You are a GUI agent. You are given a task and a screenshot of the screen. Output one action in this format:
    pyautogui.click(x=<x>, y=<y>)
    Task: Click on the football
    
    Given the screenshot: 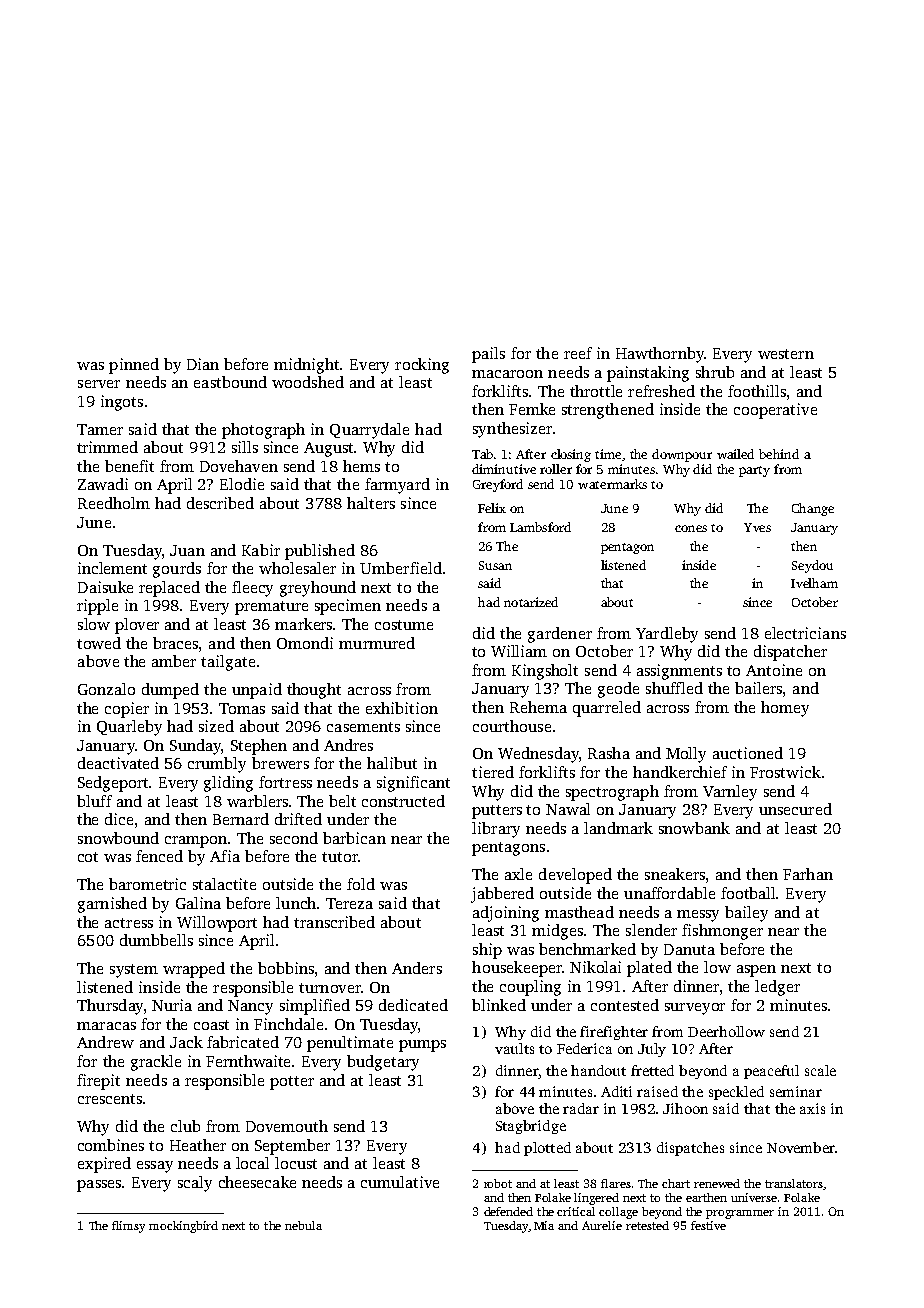 What is the action you would take?
    pyautogui.click(x=749, y=893)
